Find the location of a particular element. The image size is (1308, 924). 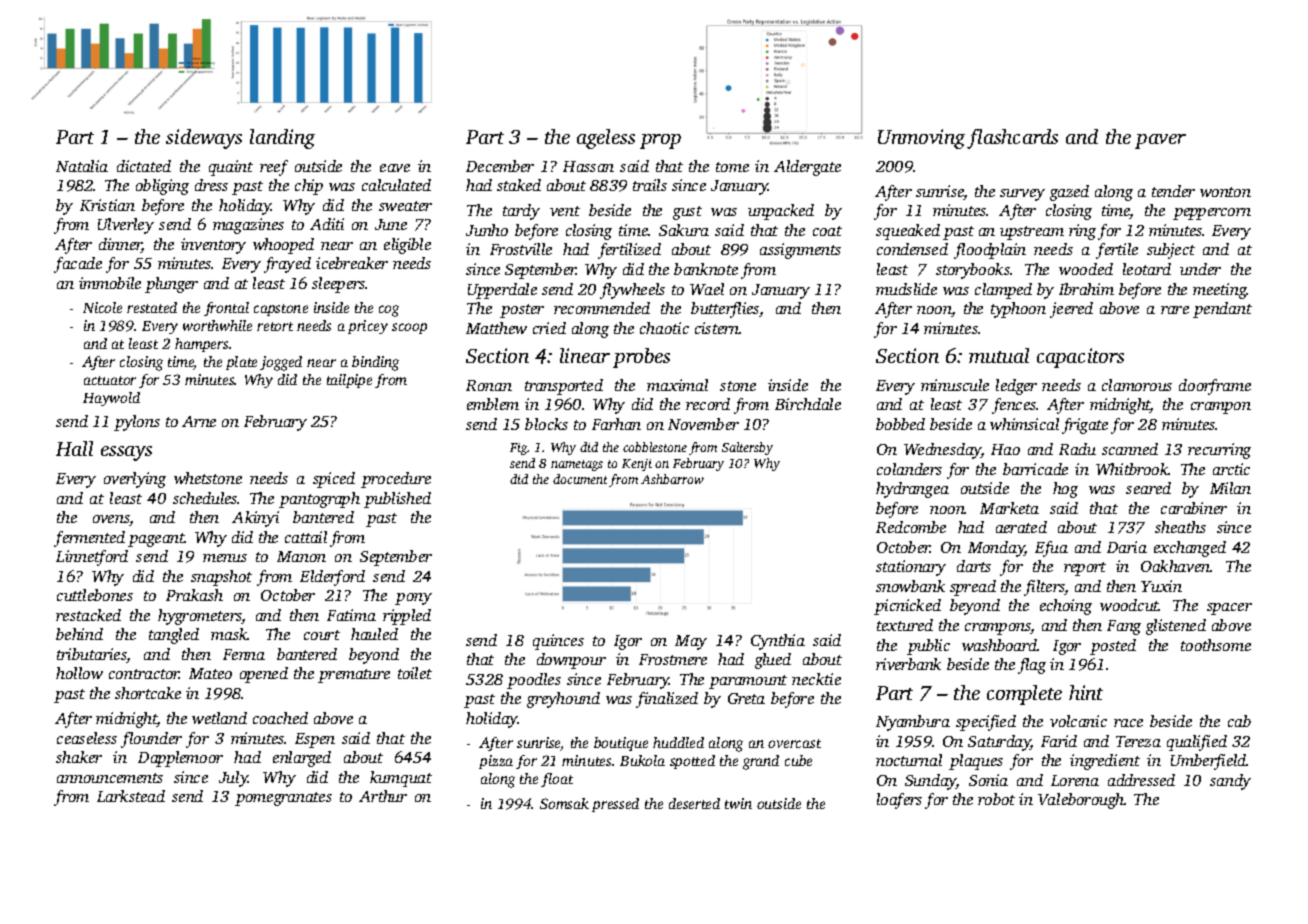

Ashbarrow is located at coordinates (672, 479).
